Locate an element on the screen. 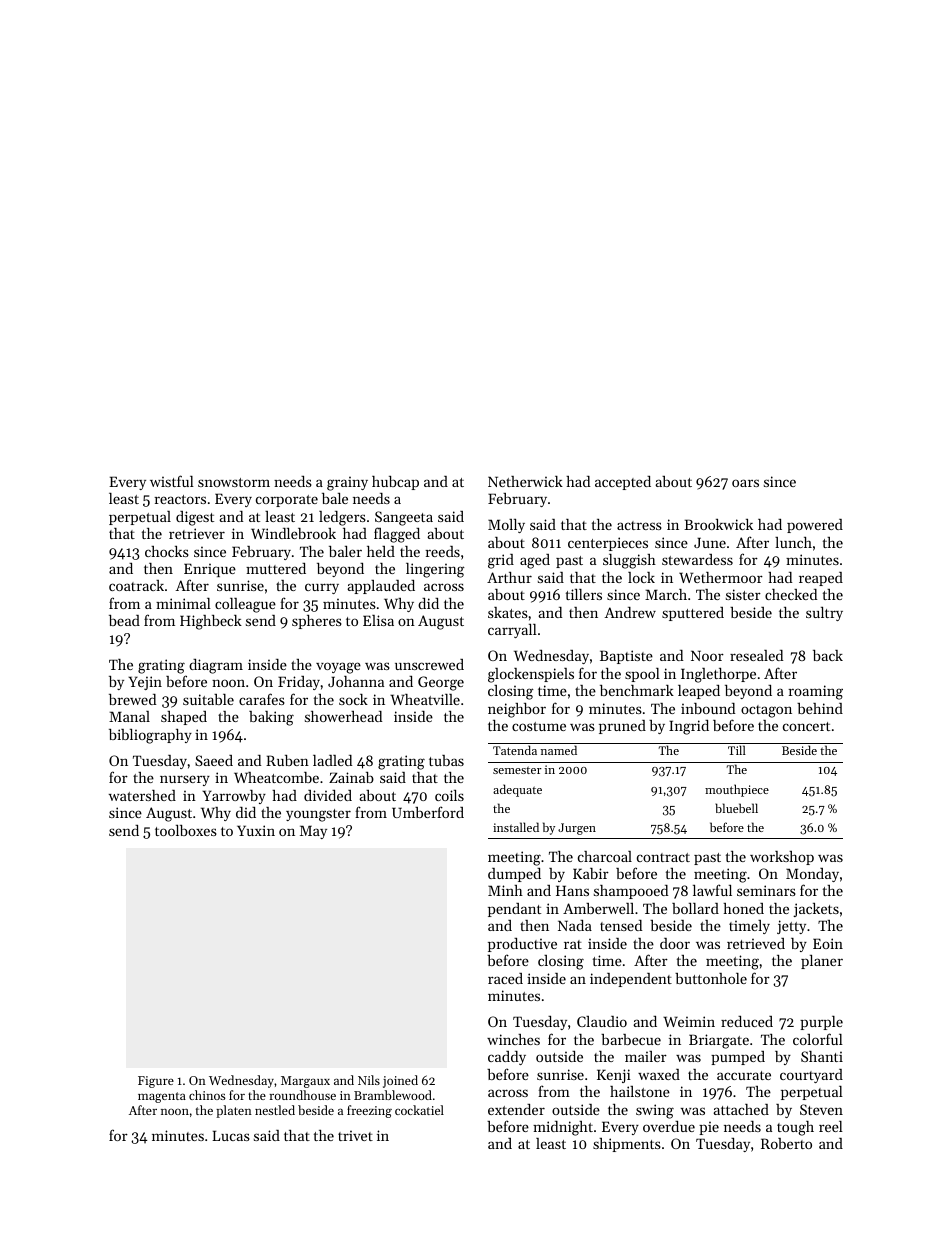  benchmark is located at coordinates (637, 690).
